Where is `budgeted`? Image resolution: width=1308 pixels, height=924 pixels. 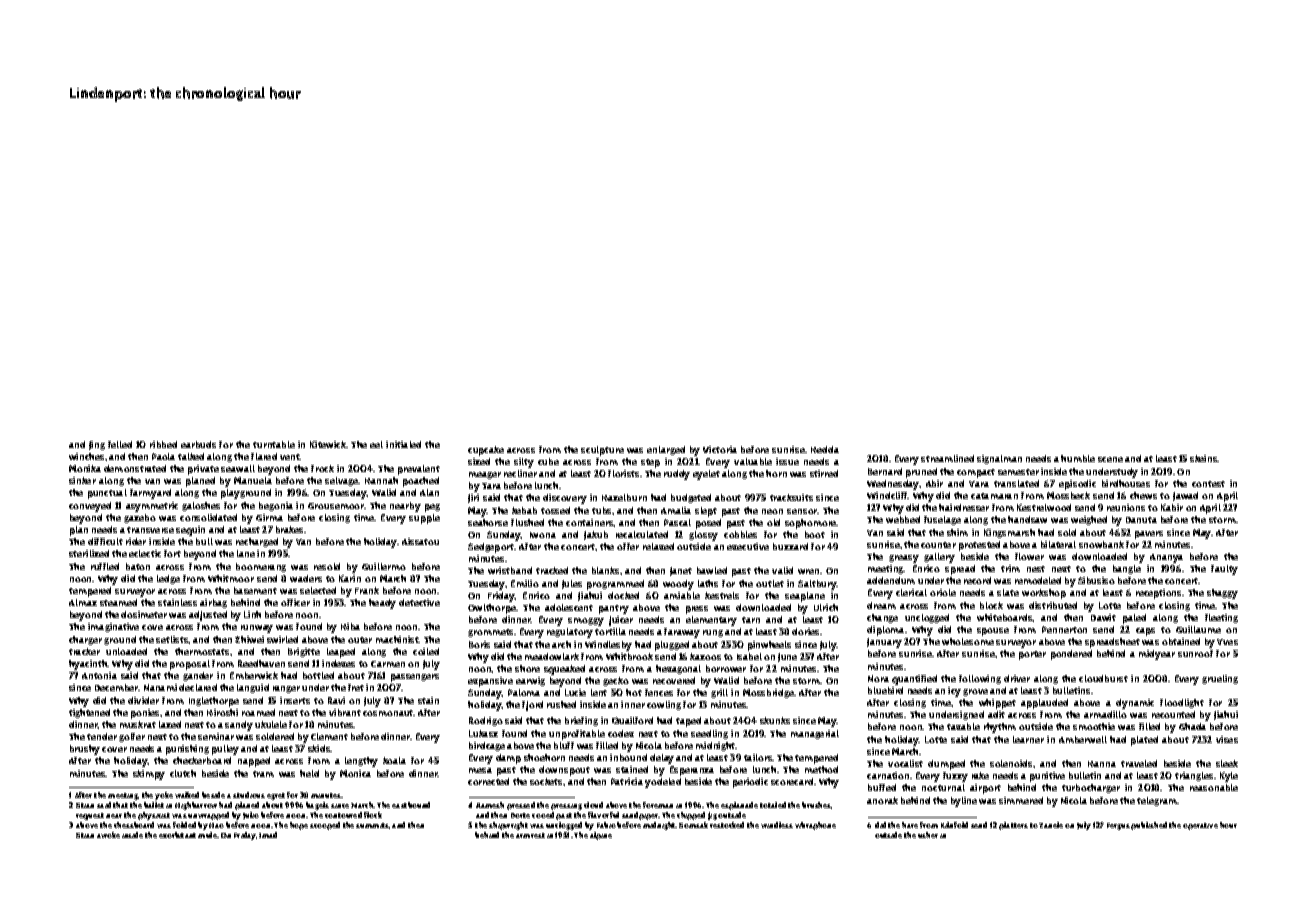
budgeted is located at coordinates (691, 498).
